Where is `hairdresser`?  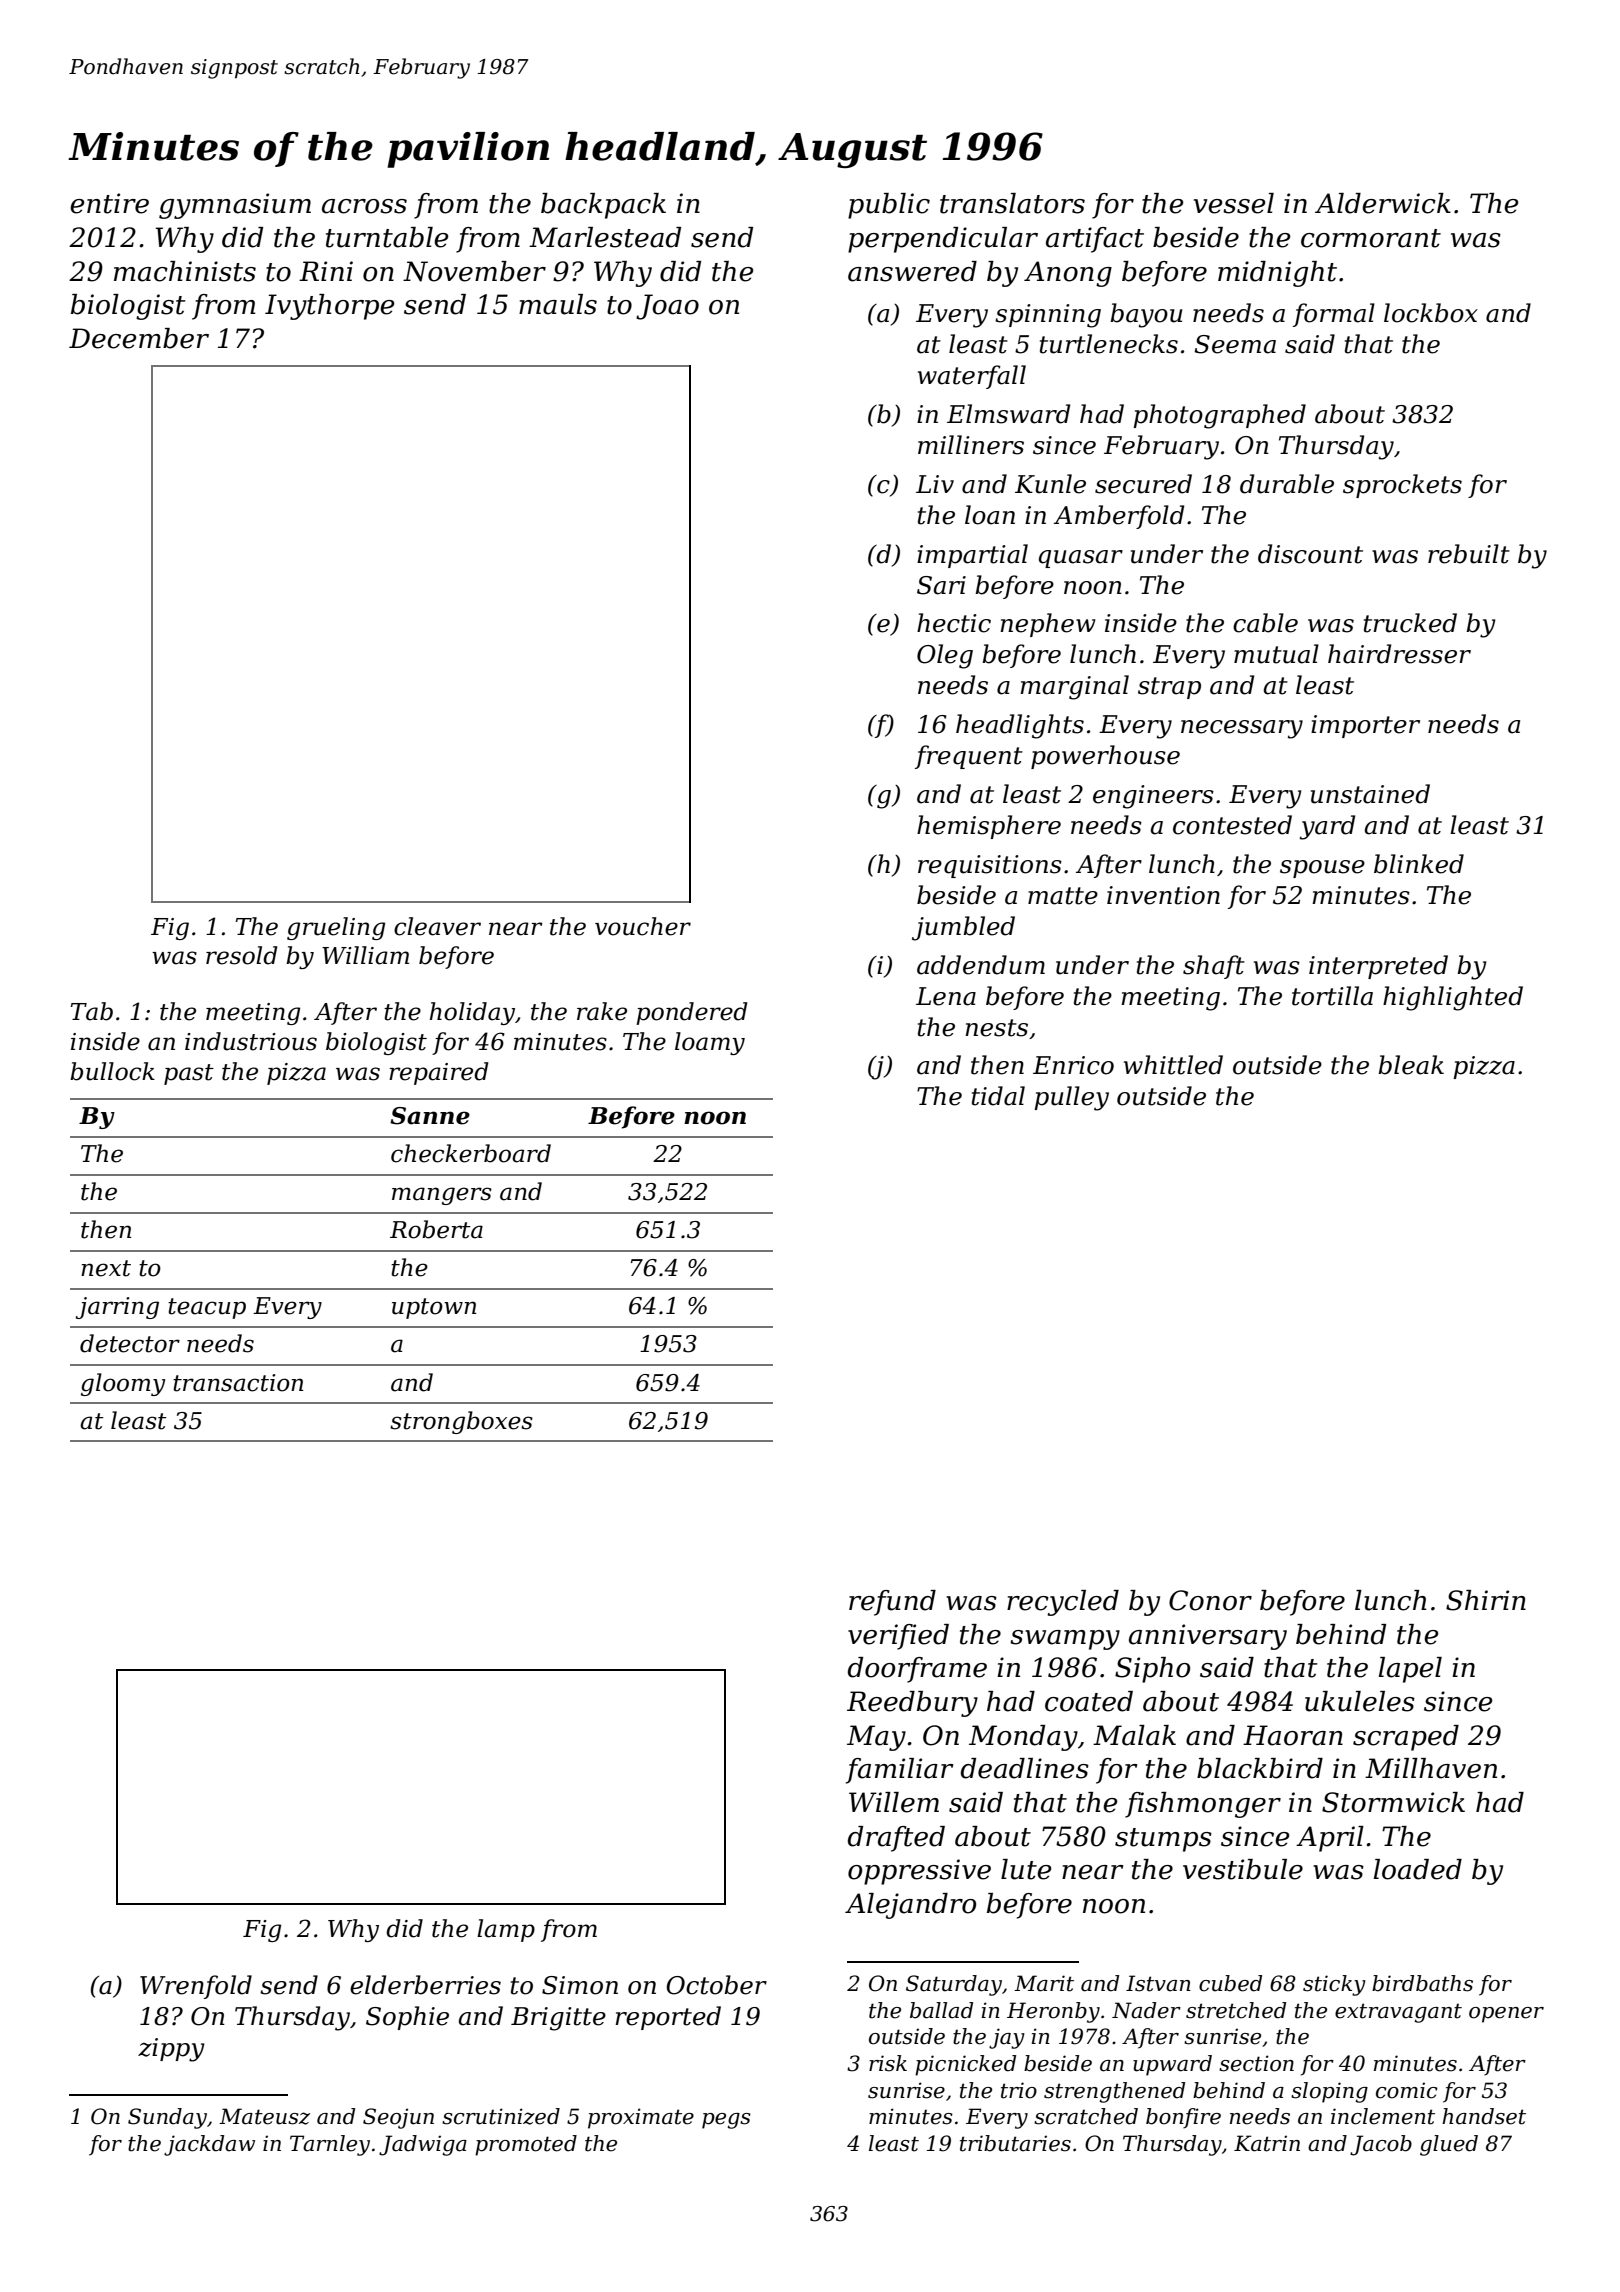
hairdresser is located at coordinates (1399, 654).
